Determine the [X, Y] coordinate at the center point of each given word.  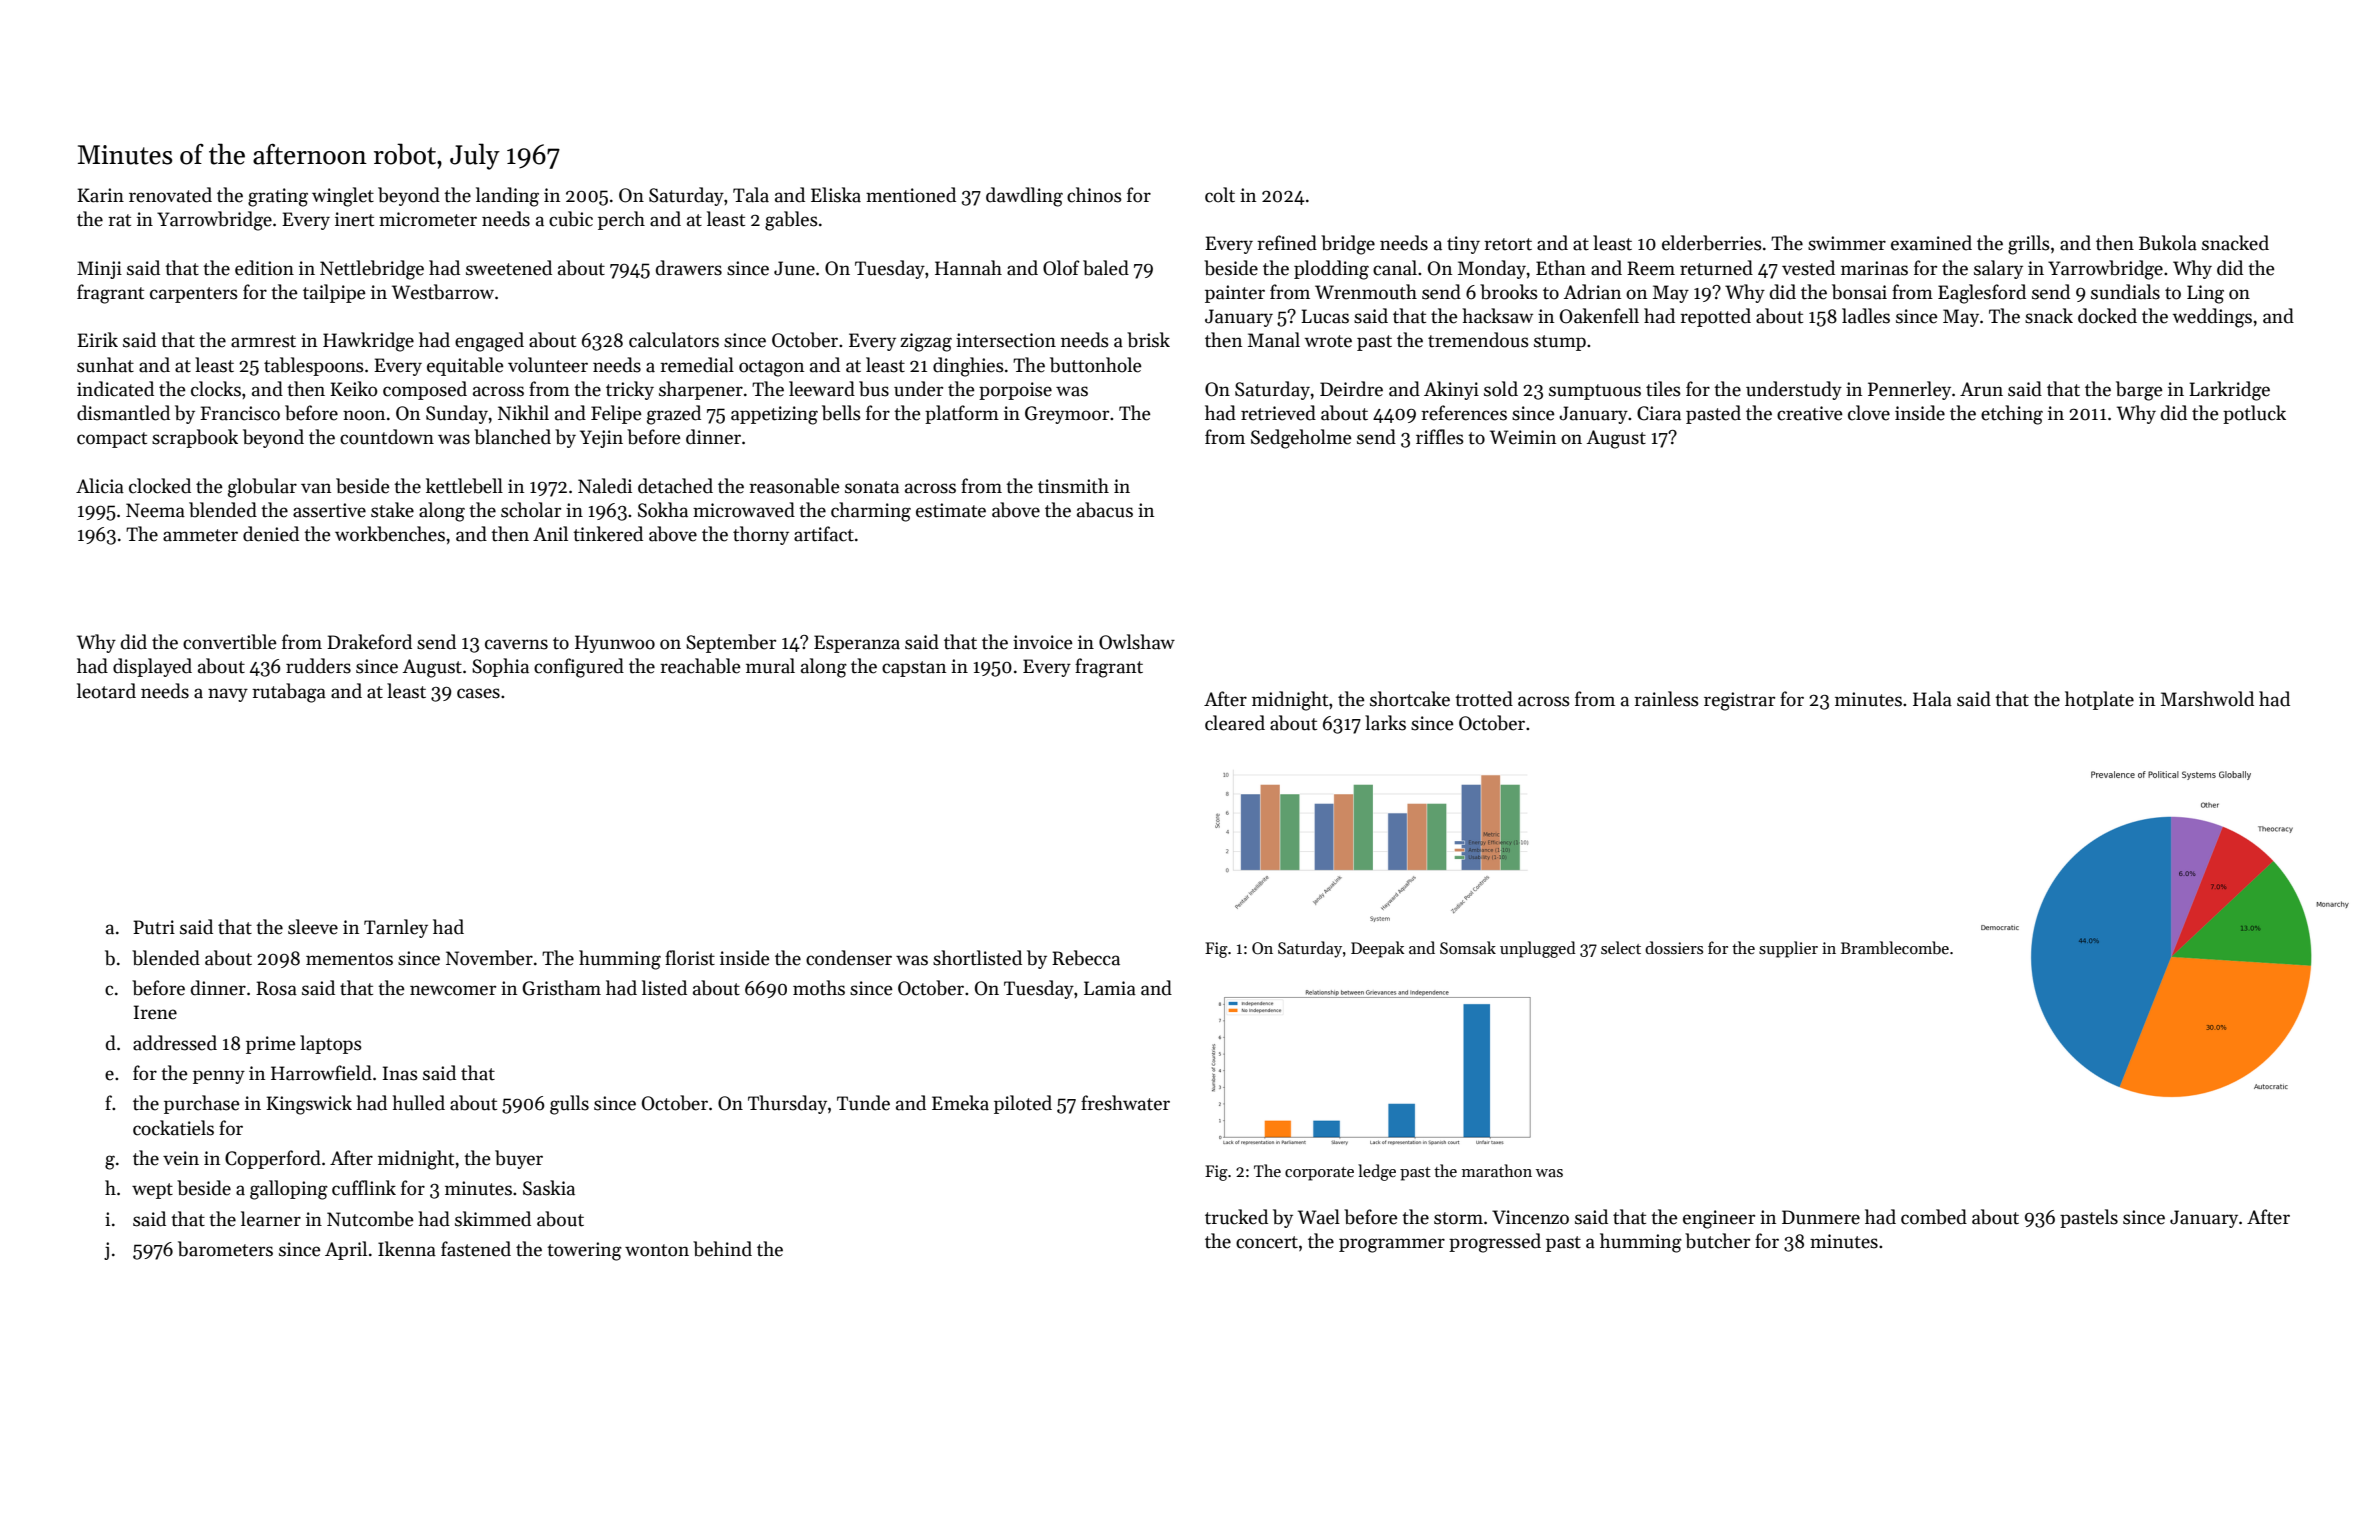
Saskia [549, 1188]
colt [1220, 195]
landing [507, 197]
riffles [1440, 437]
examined [1931, 243]
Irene [155, 1012]
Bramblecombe [1895, 947]
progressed [1495, 1243]
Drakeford [369, 642]
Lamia [1110, 988]
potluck [2254, 414]
